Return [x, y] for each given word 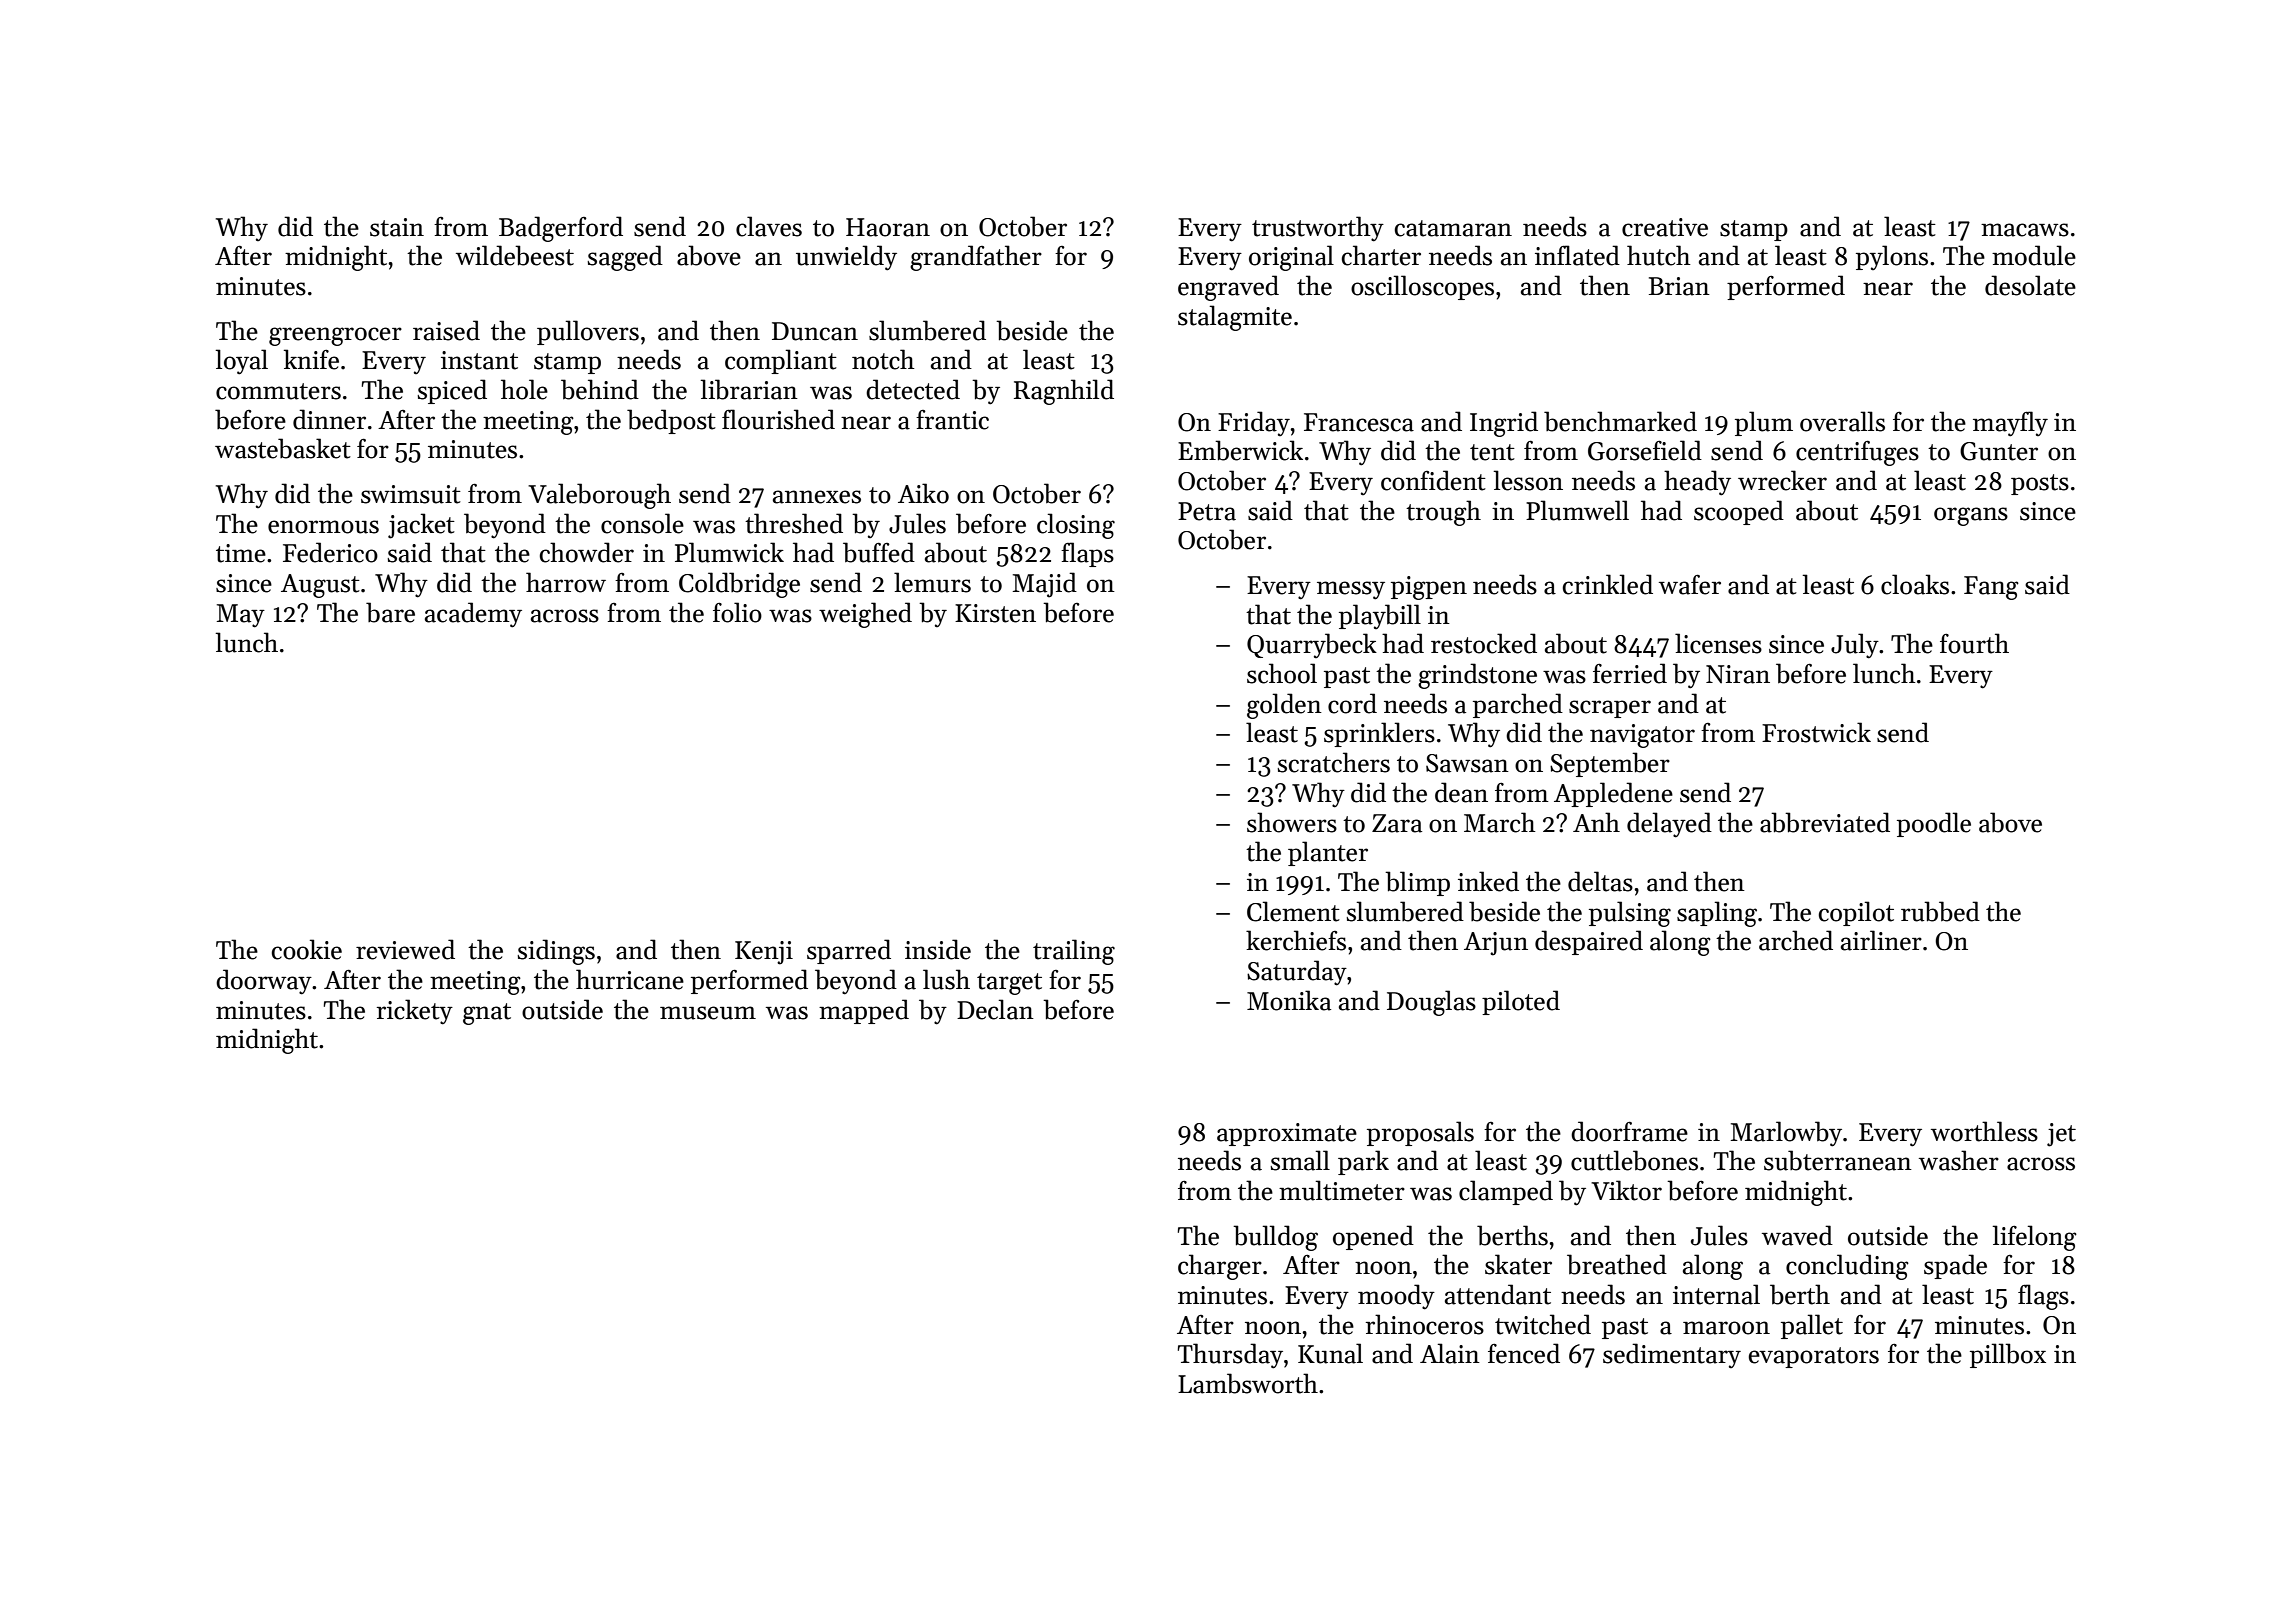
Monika [1289, 1000]
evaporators [1814, 1357]
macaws [2025, 230]
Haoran [888, 227]
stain [397, 227]
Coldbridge [739, 585]
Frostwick [1816, 732]
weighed [865, 615]
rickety [415, 1012]
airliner [1881, 940]
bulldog [1275, 1238]
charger [1220, 1267]
